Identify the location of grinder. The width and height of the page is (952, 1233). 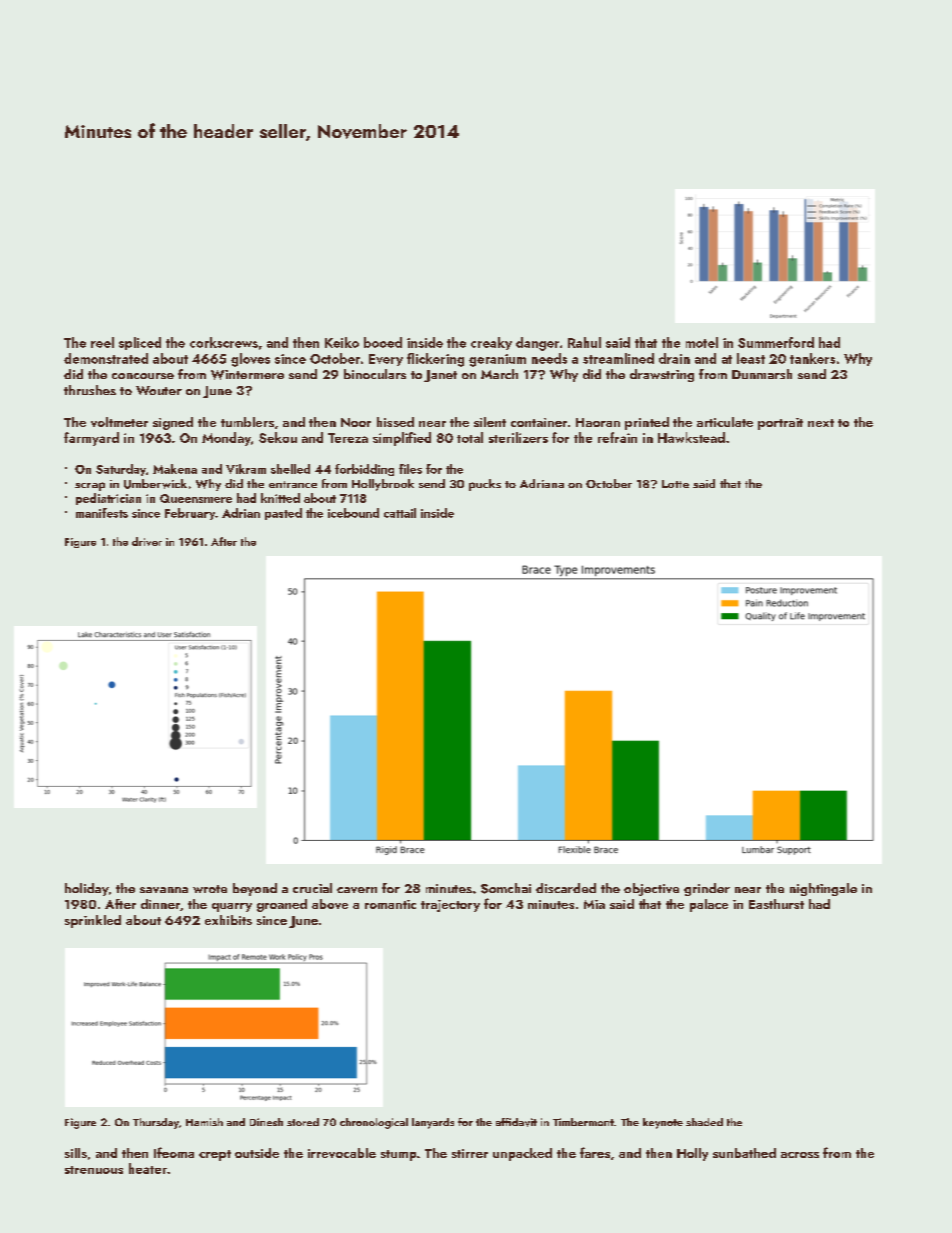
(707, 889).
